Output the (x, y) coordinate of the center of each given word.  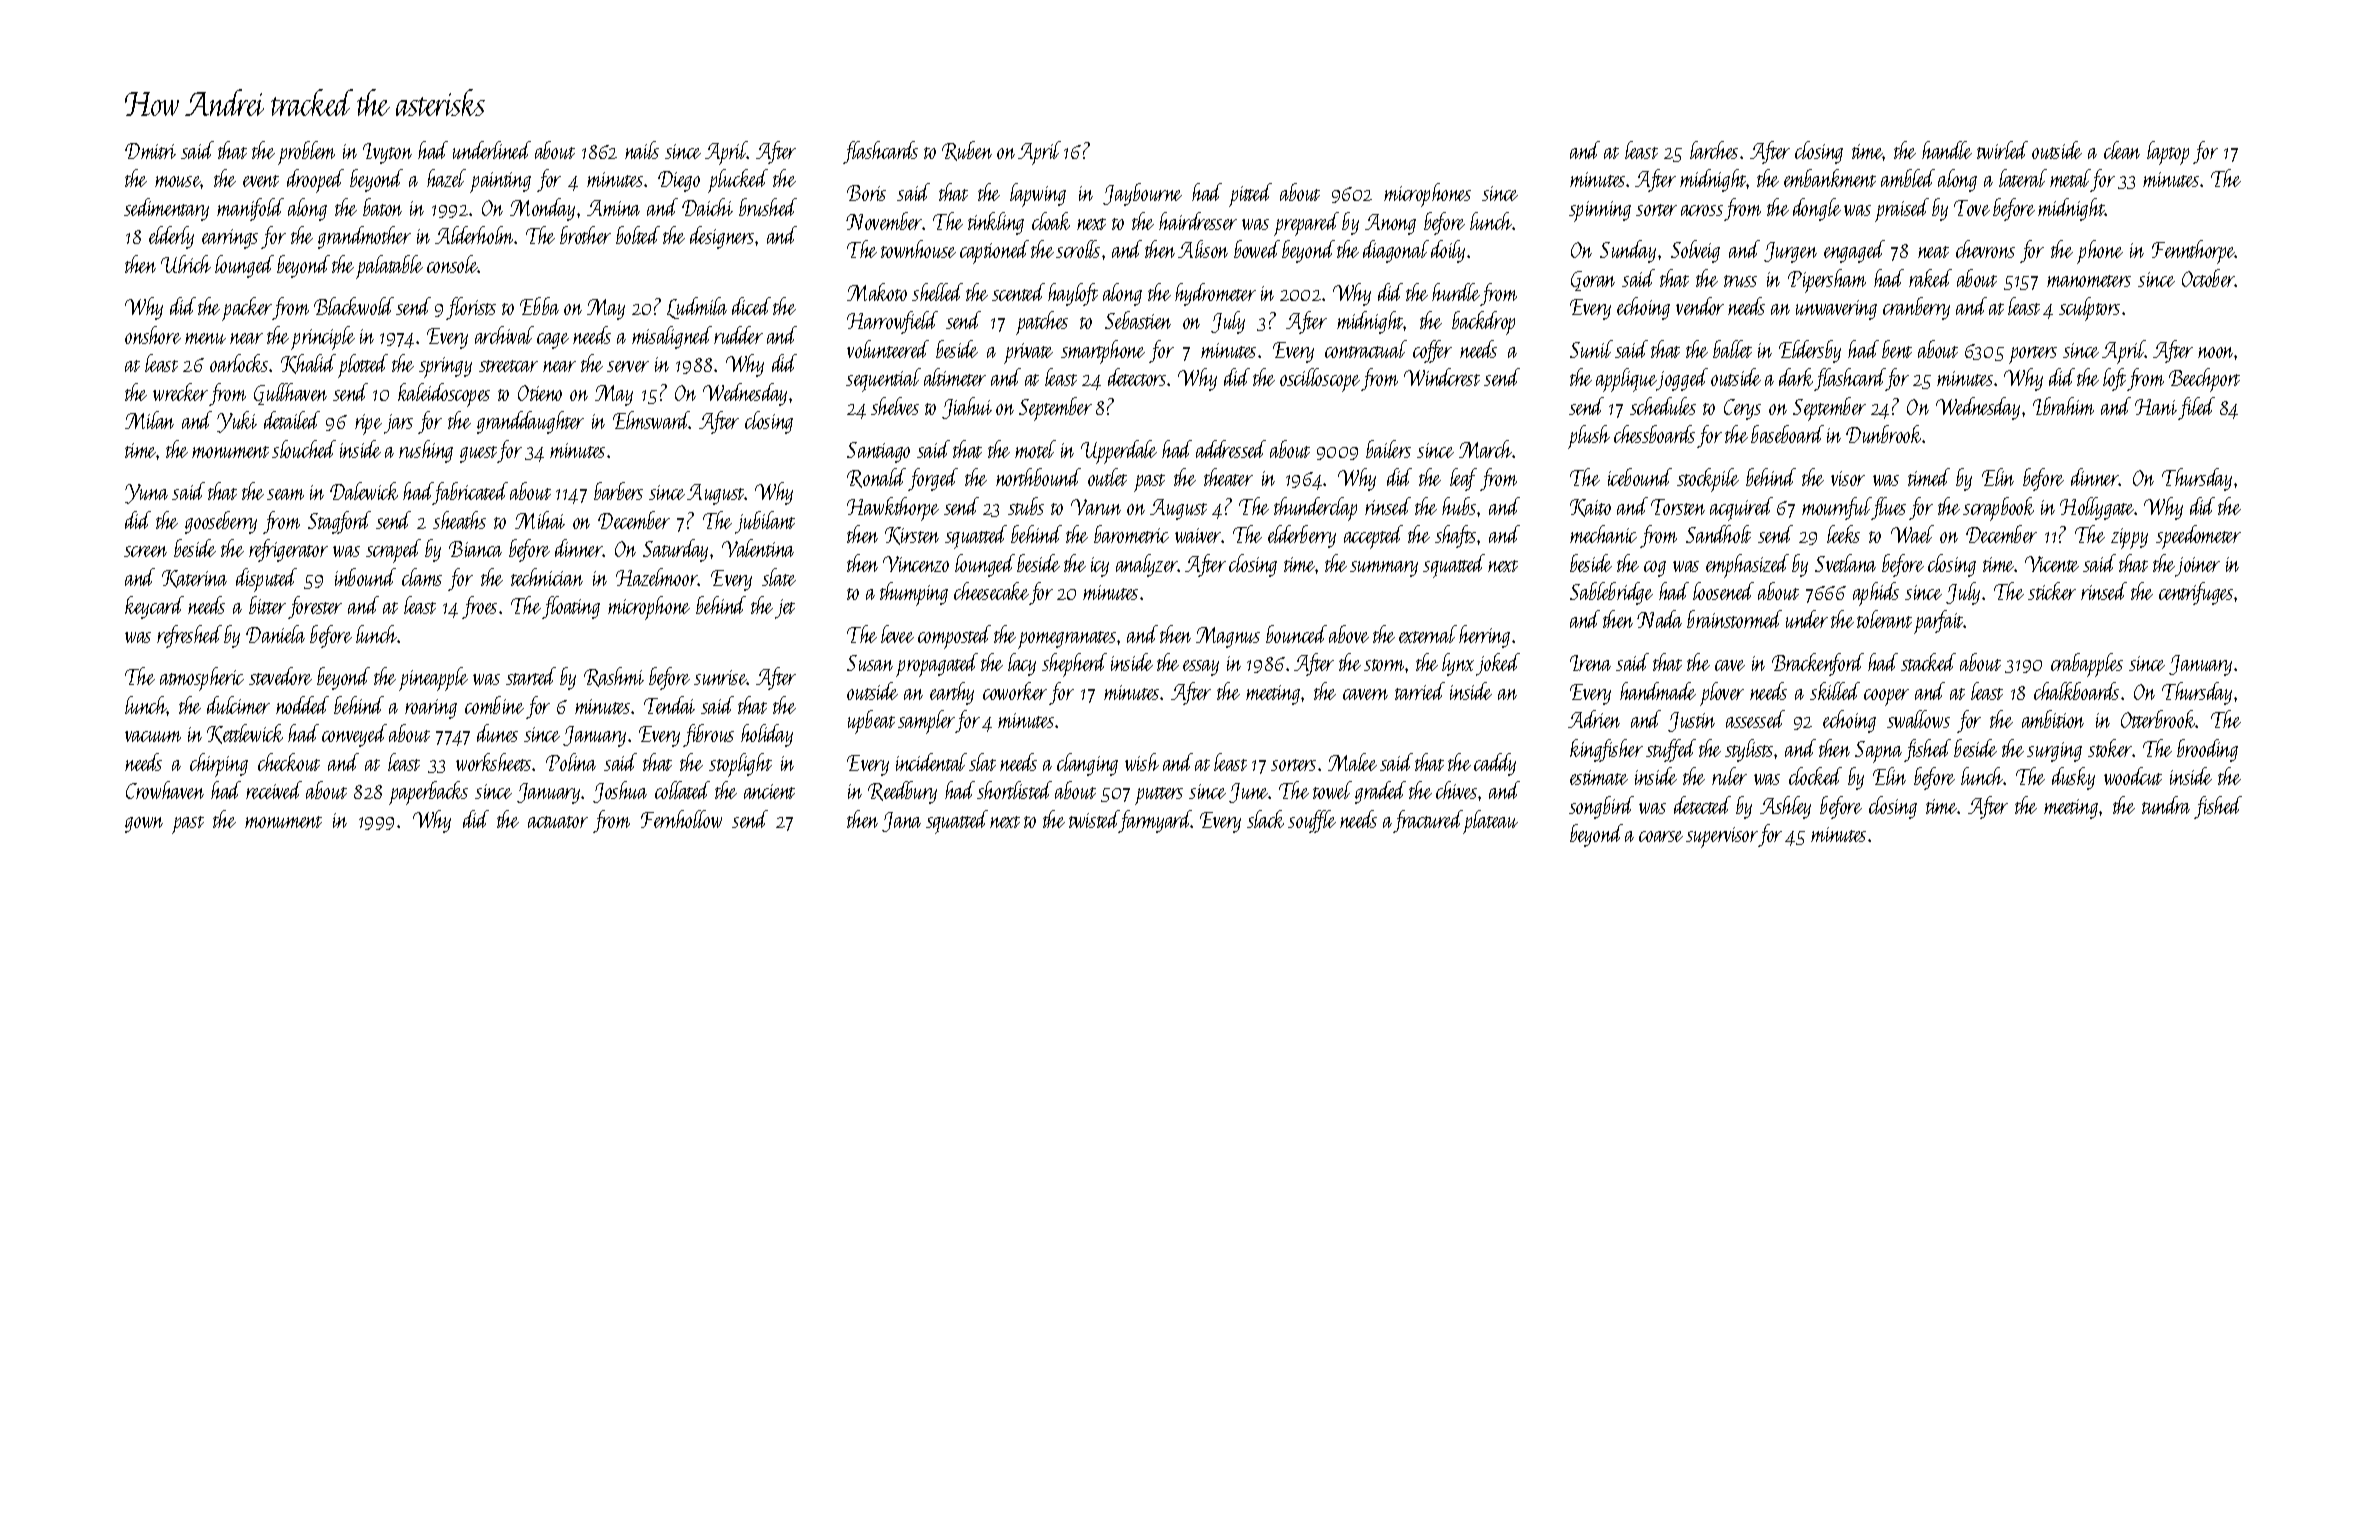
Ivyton (387, 153)
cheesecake (991, 591)
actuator (558, 822)
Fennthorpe (2193, 252)
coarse (1661, 836)
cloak (1051, 221)
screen (145, 551)
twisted (1094, 819)
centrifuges (2196, 593)
